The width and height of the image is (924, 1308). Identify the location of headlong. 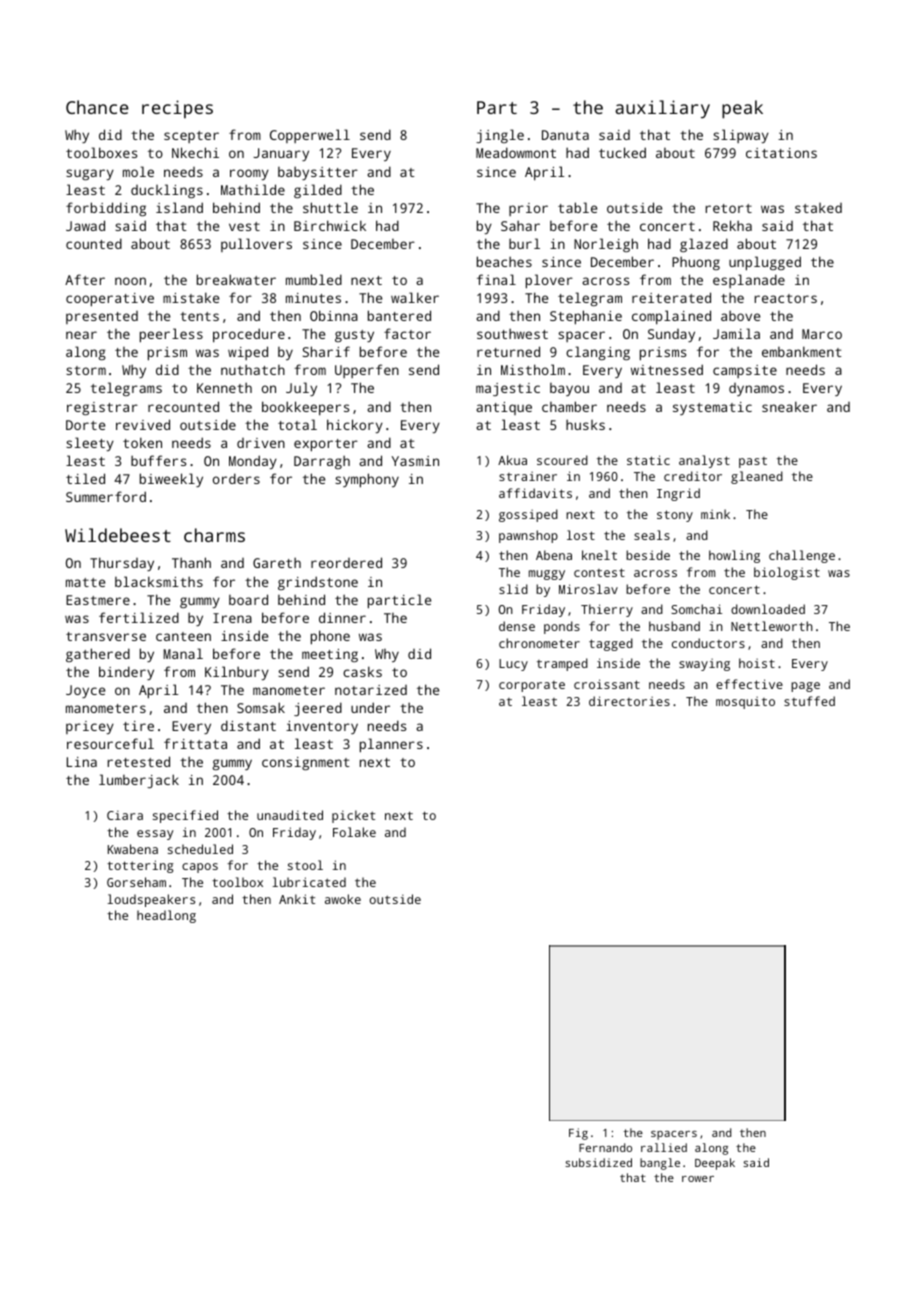
(166, 916).
